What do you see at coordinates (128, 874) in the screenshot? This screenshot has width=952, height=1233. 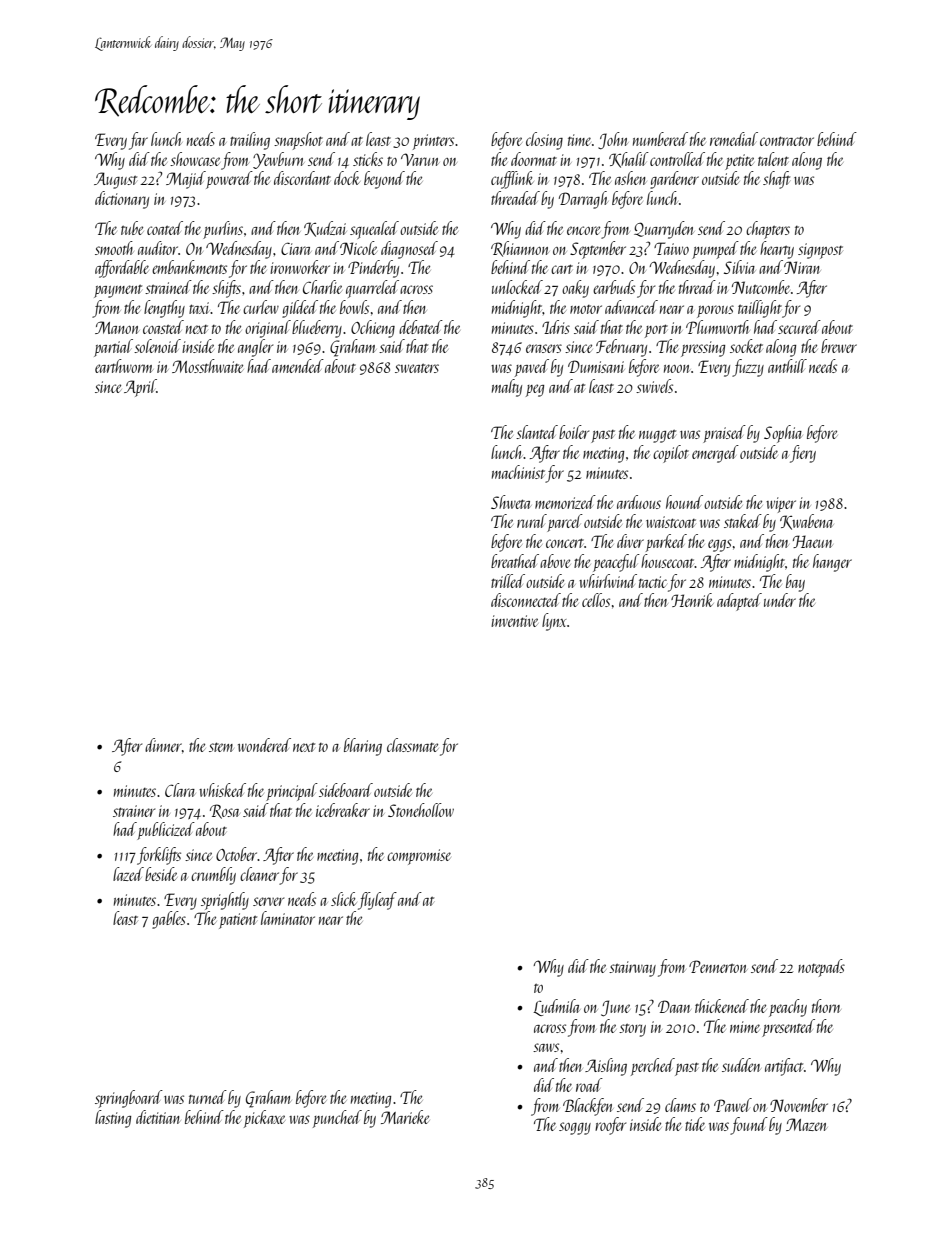 I see `lazed` at bounding box center [128, 874].
